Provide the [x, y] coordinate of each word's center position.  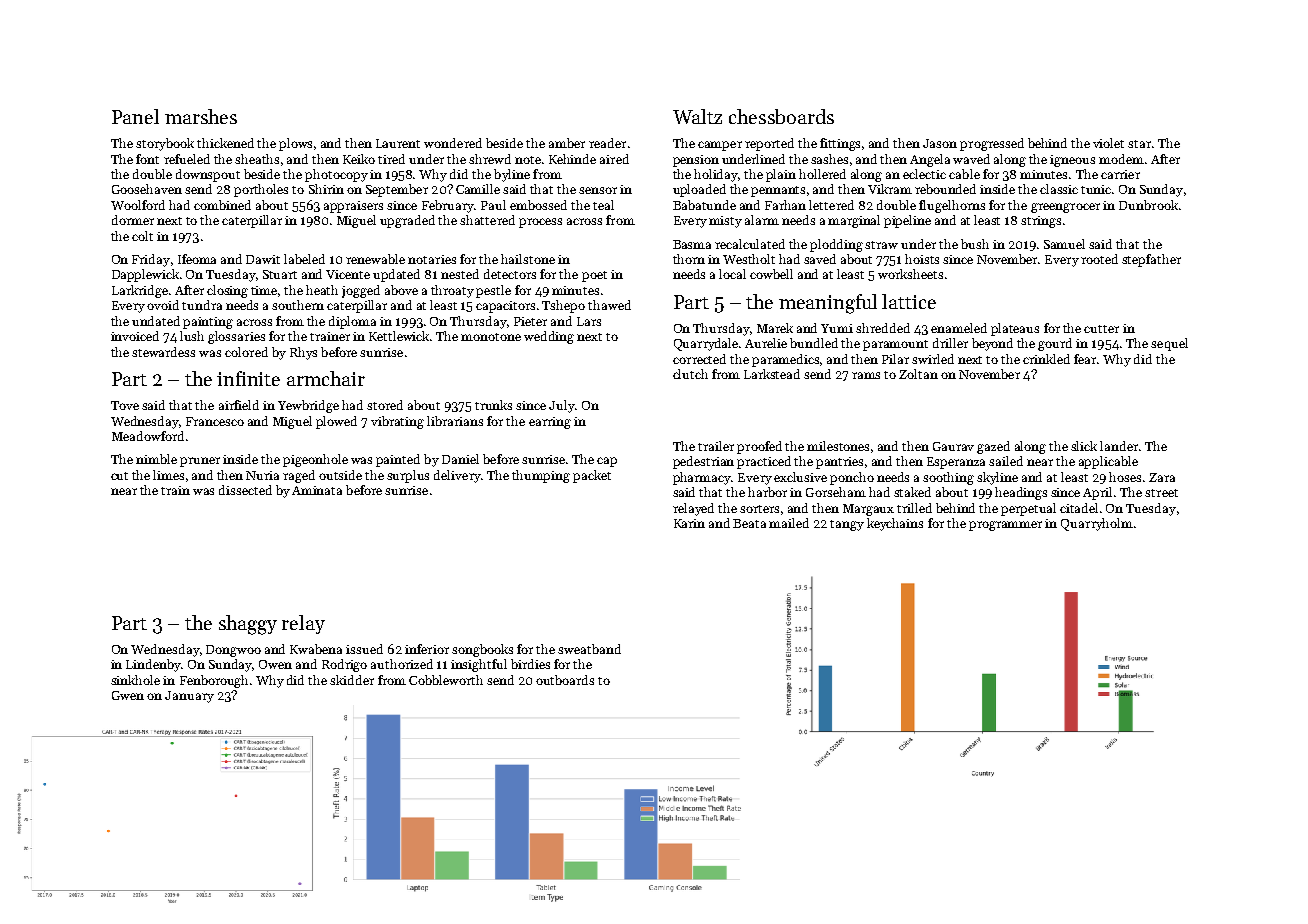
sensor [598, 190]
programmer [1005, 526]
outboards [565, 680]
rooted [1099, 259]
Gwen [128, 695]
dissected [245, 490]
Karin [689, 523]
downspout [208, 175]
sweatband [589, 649]
